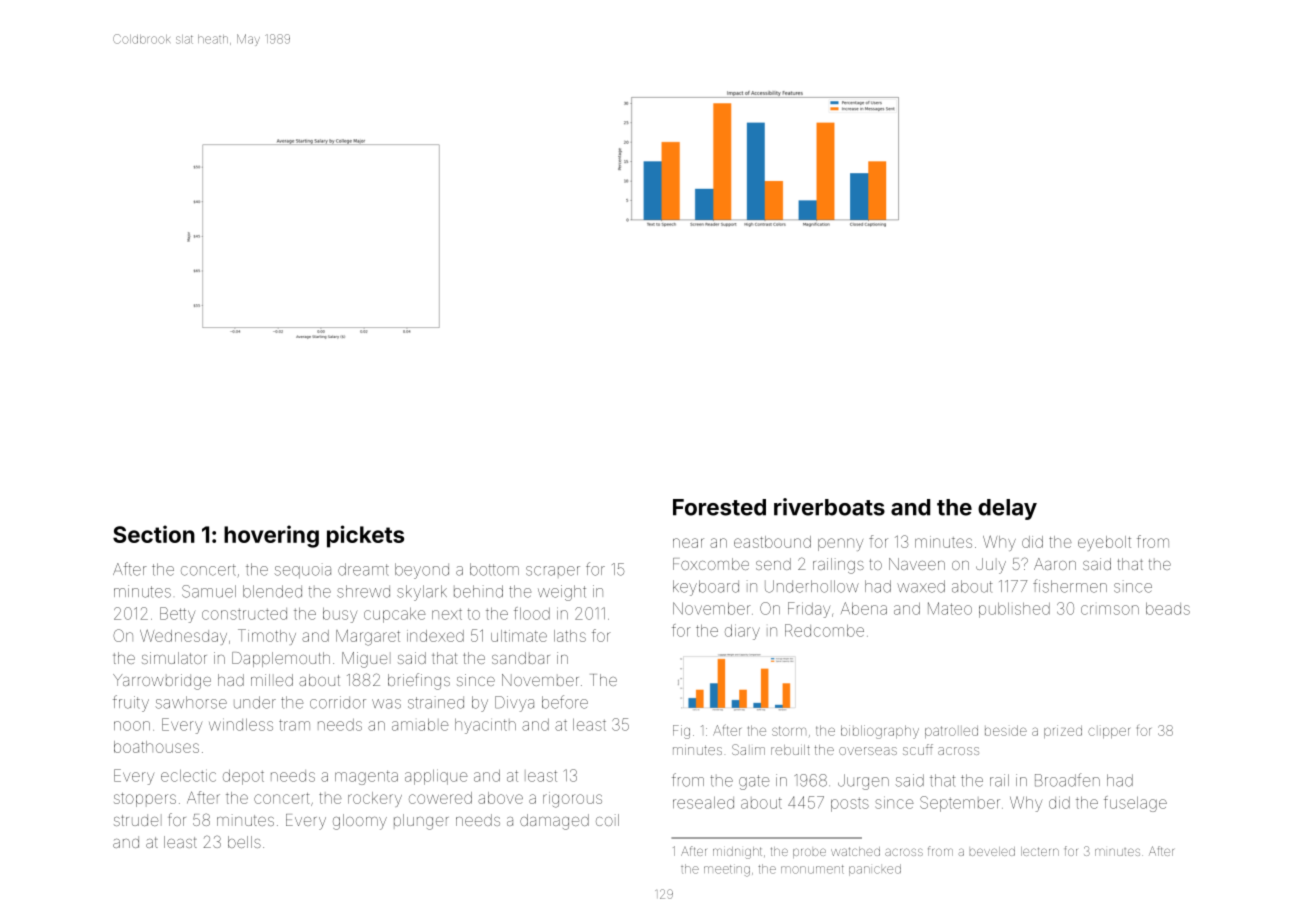  Describe the element at coordinates (154, 534) in the document. I see `Section` at that location.
